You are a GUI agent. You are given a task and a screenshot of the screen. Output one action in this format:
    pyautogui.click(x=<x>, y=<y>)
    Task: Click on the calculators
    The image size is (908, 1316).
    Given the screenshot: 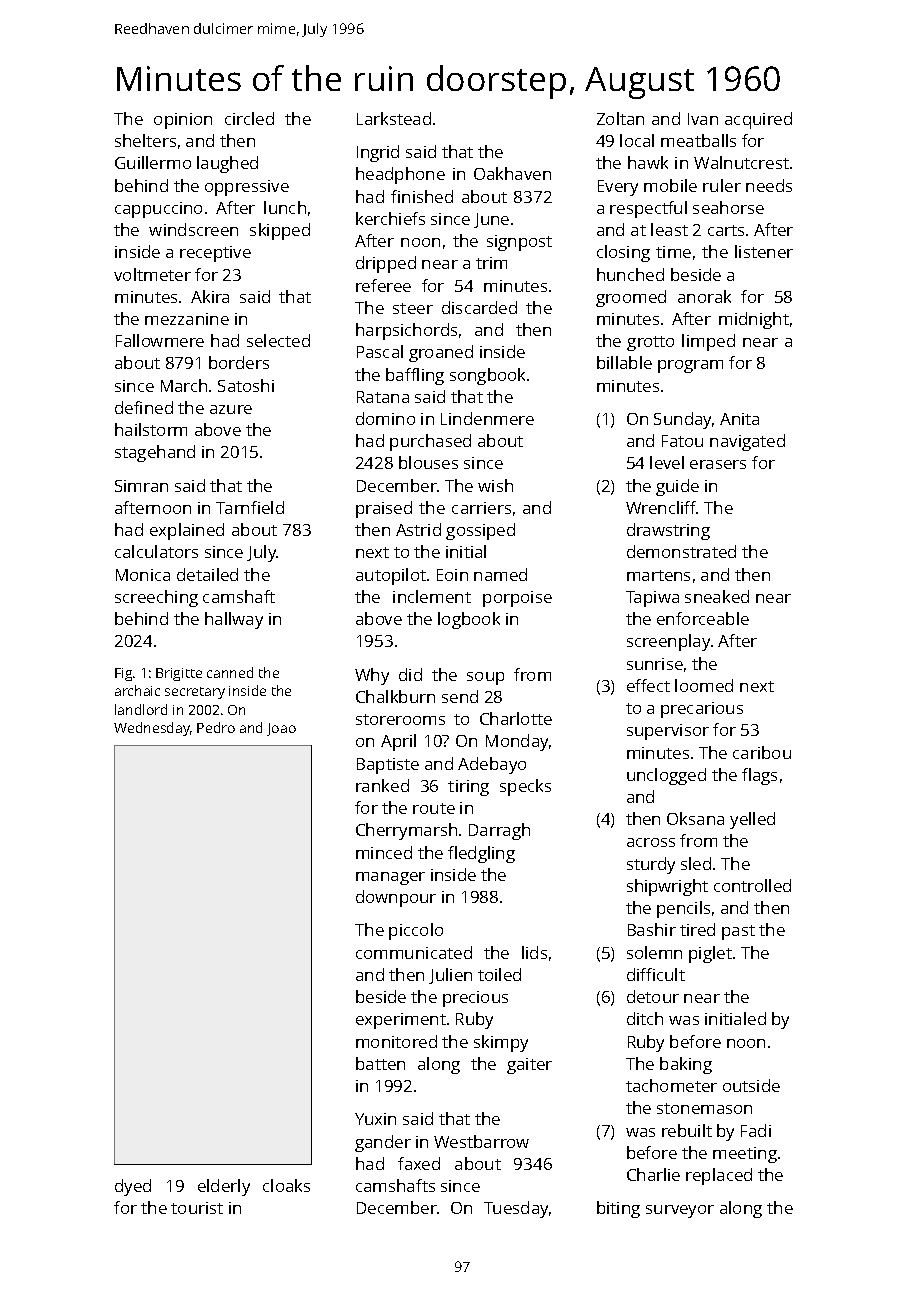 What is the action you would take?
    pyautogui.click(x=156, y=551)
